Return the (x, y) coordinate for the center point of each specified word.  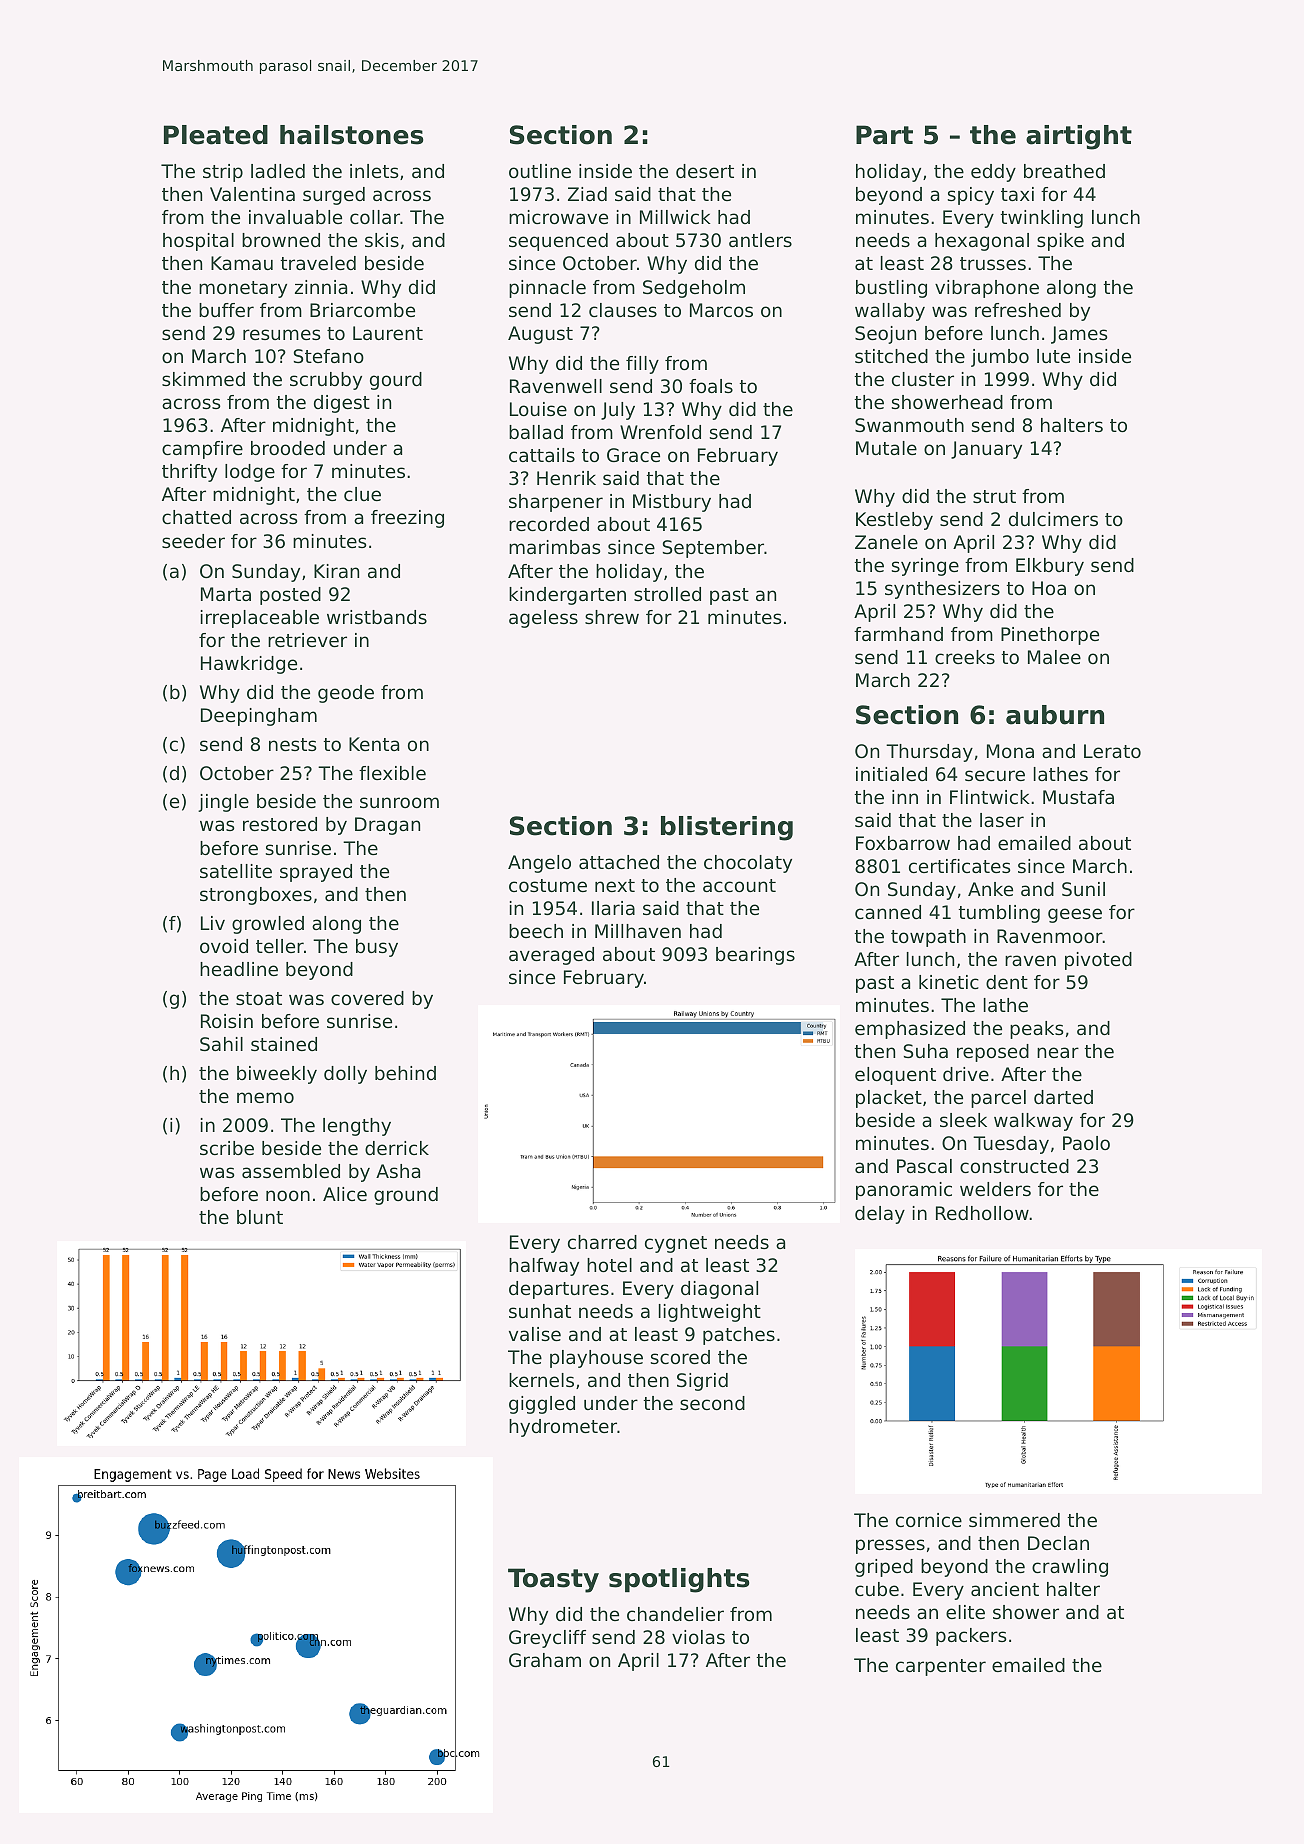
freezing (407, 519)
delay (880, 1215)
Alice (345, 1194)
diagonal (719, 1290)
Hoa (1049, 588)
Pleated (216, 135)
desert (705, 171)
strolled (667, 594)
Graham (545, 1660)
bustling (891, 289)
